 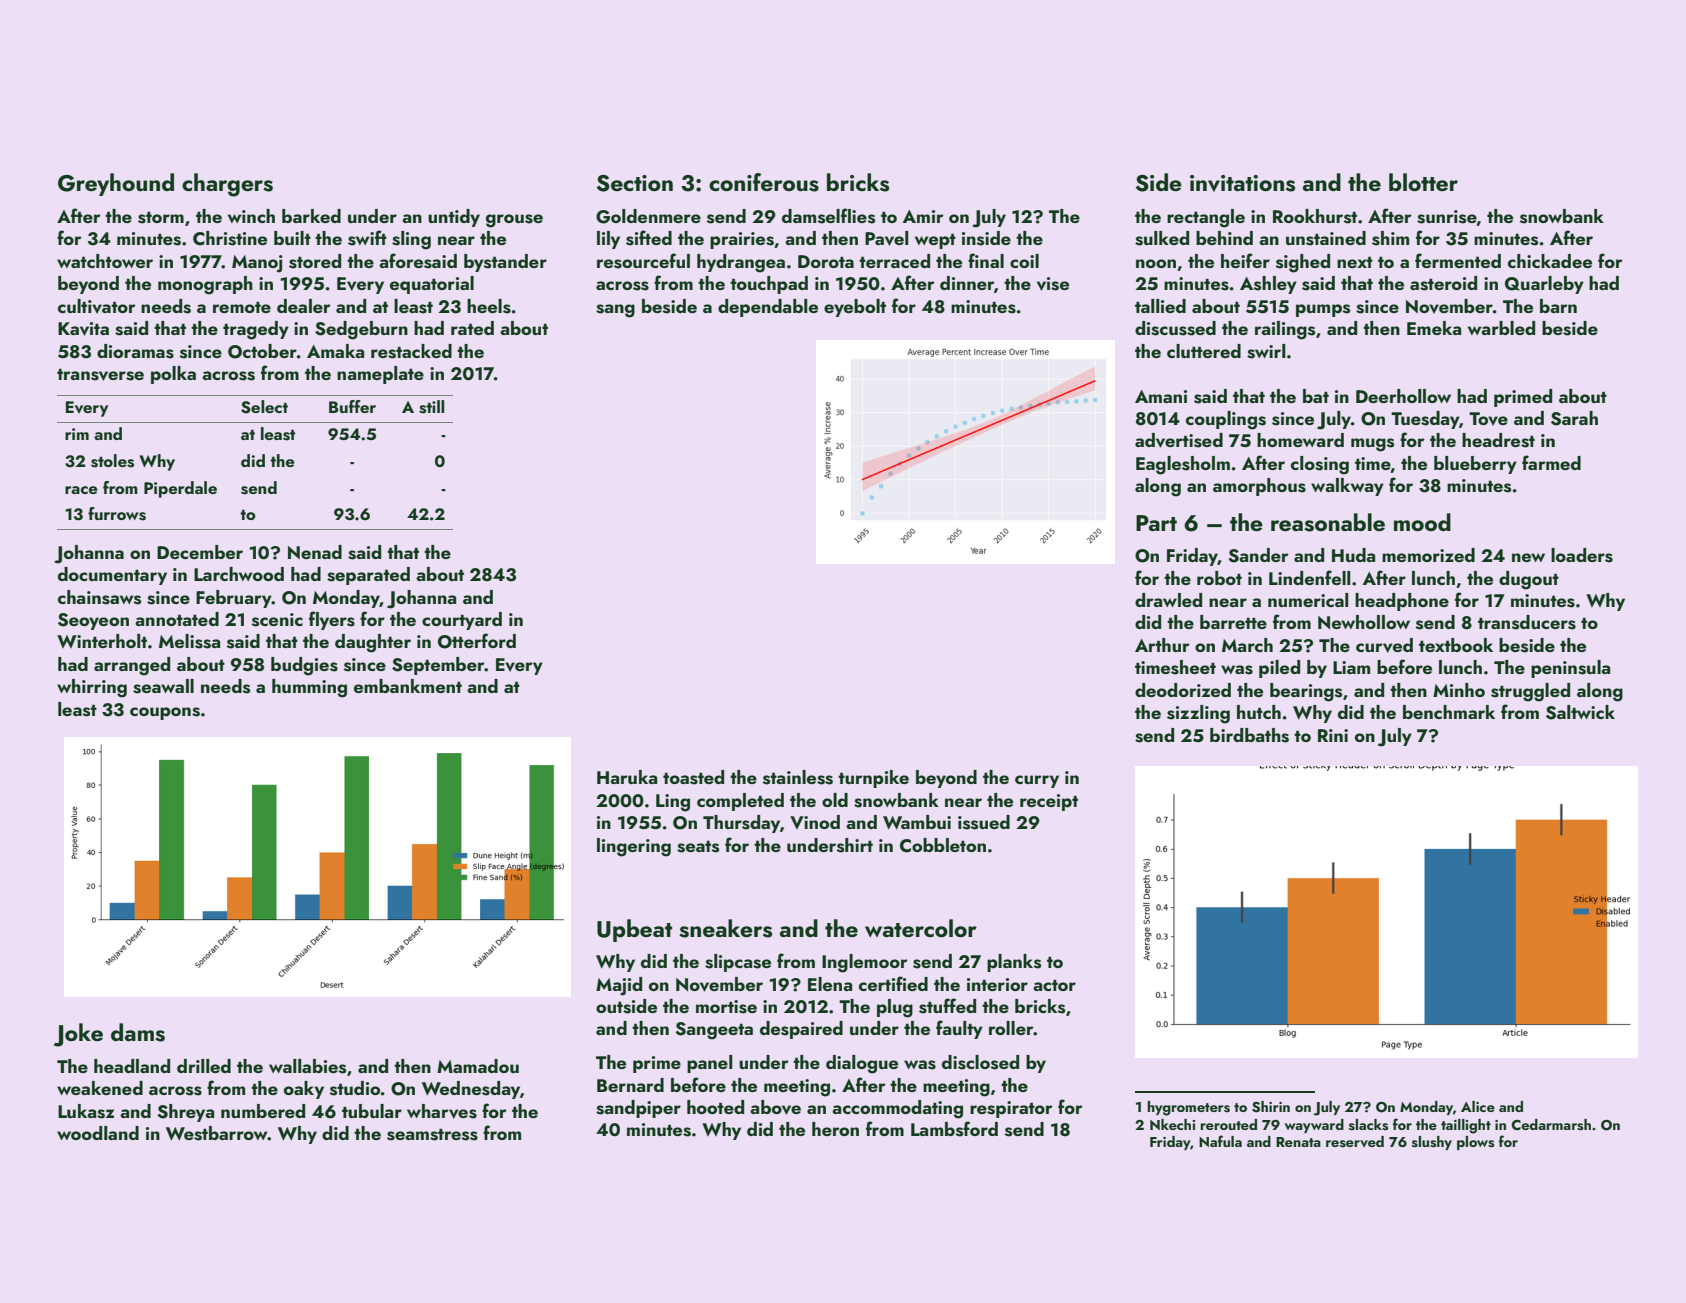 I want to click on touchpad, so click(x=769, y=285).
